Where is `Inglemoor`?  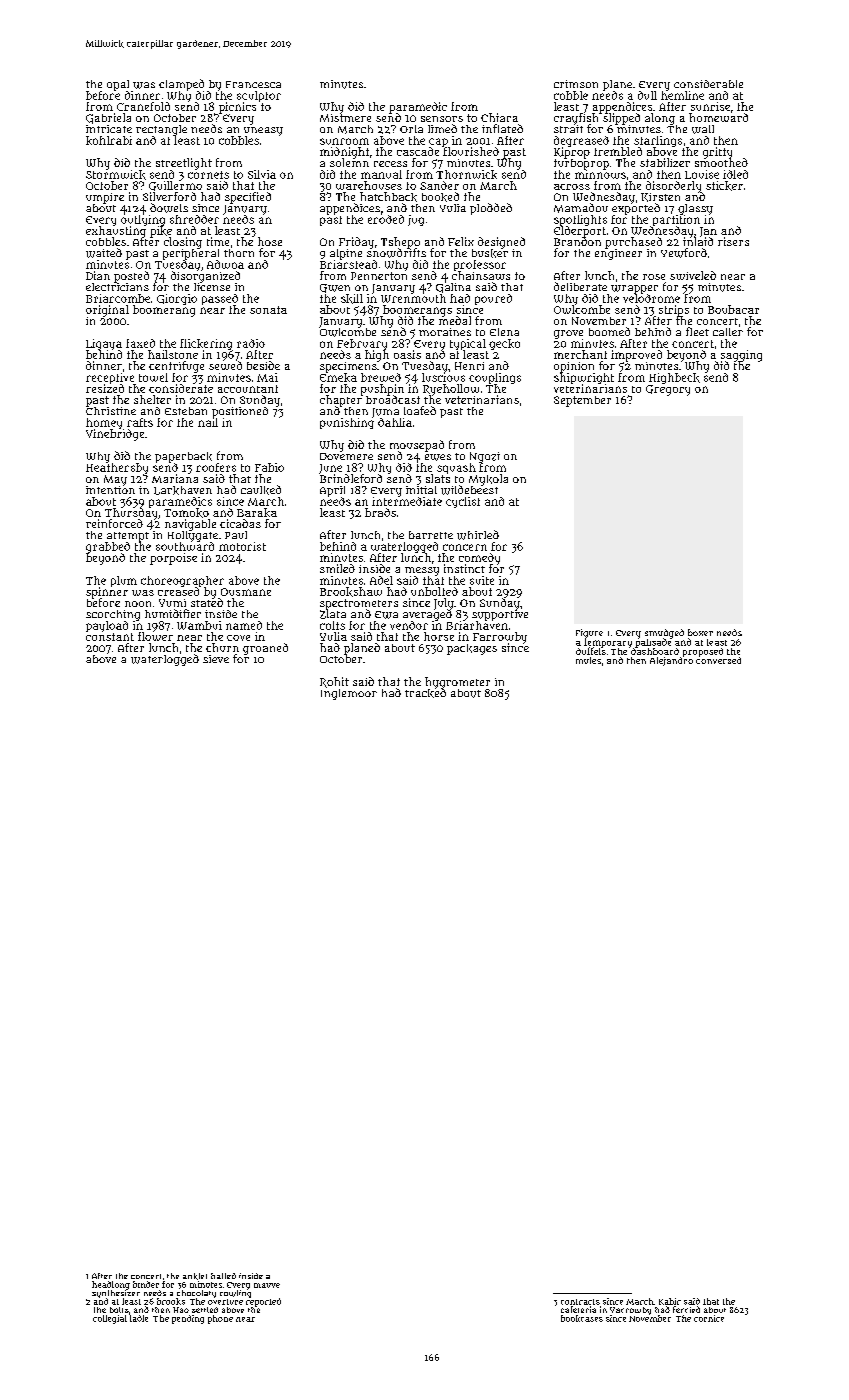 Inglemoor is located at coordinates (349, 694).
